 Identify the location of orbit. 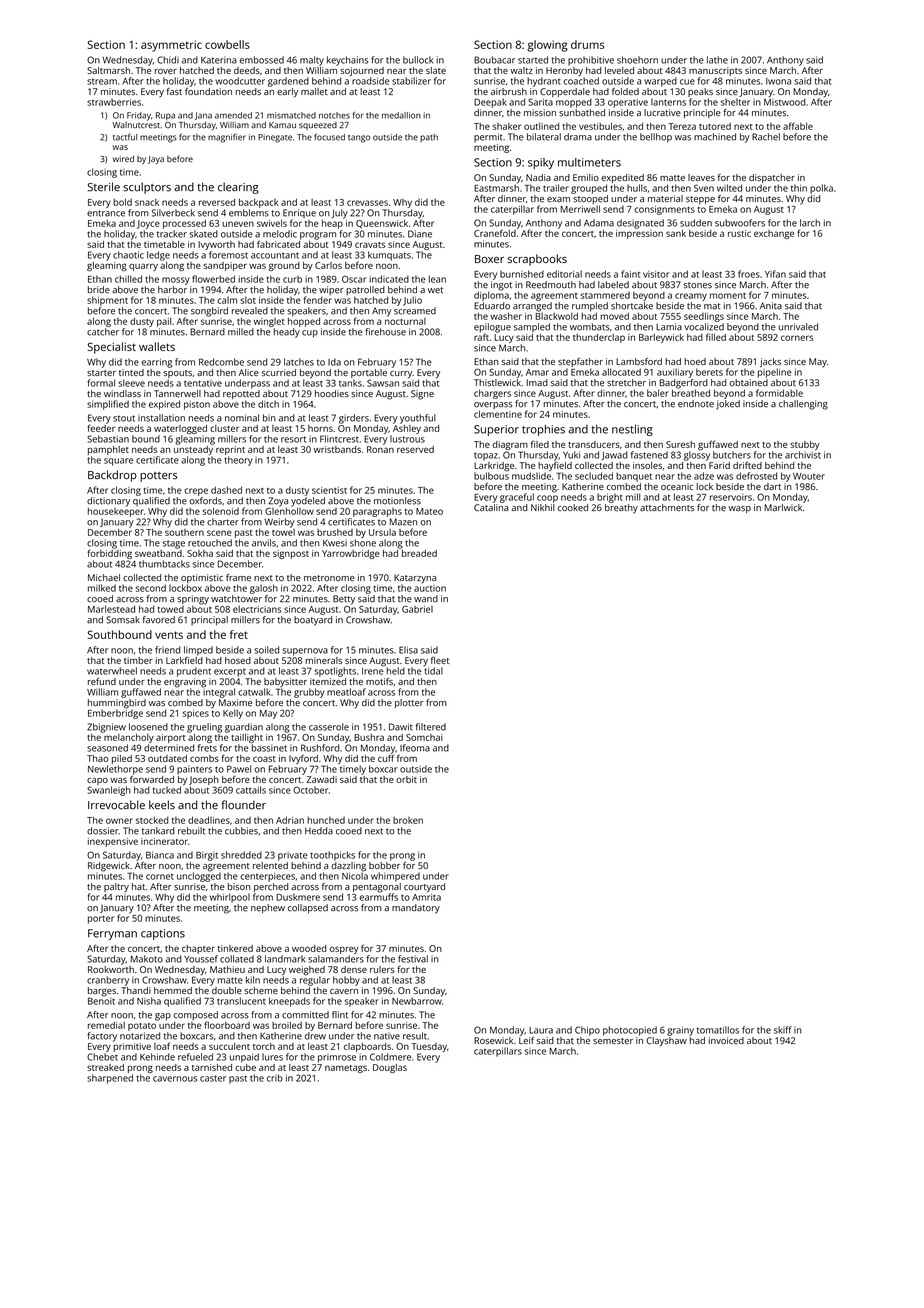
(406, 779).
